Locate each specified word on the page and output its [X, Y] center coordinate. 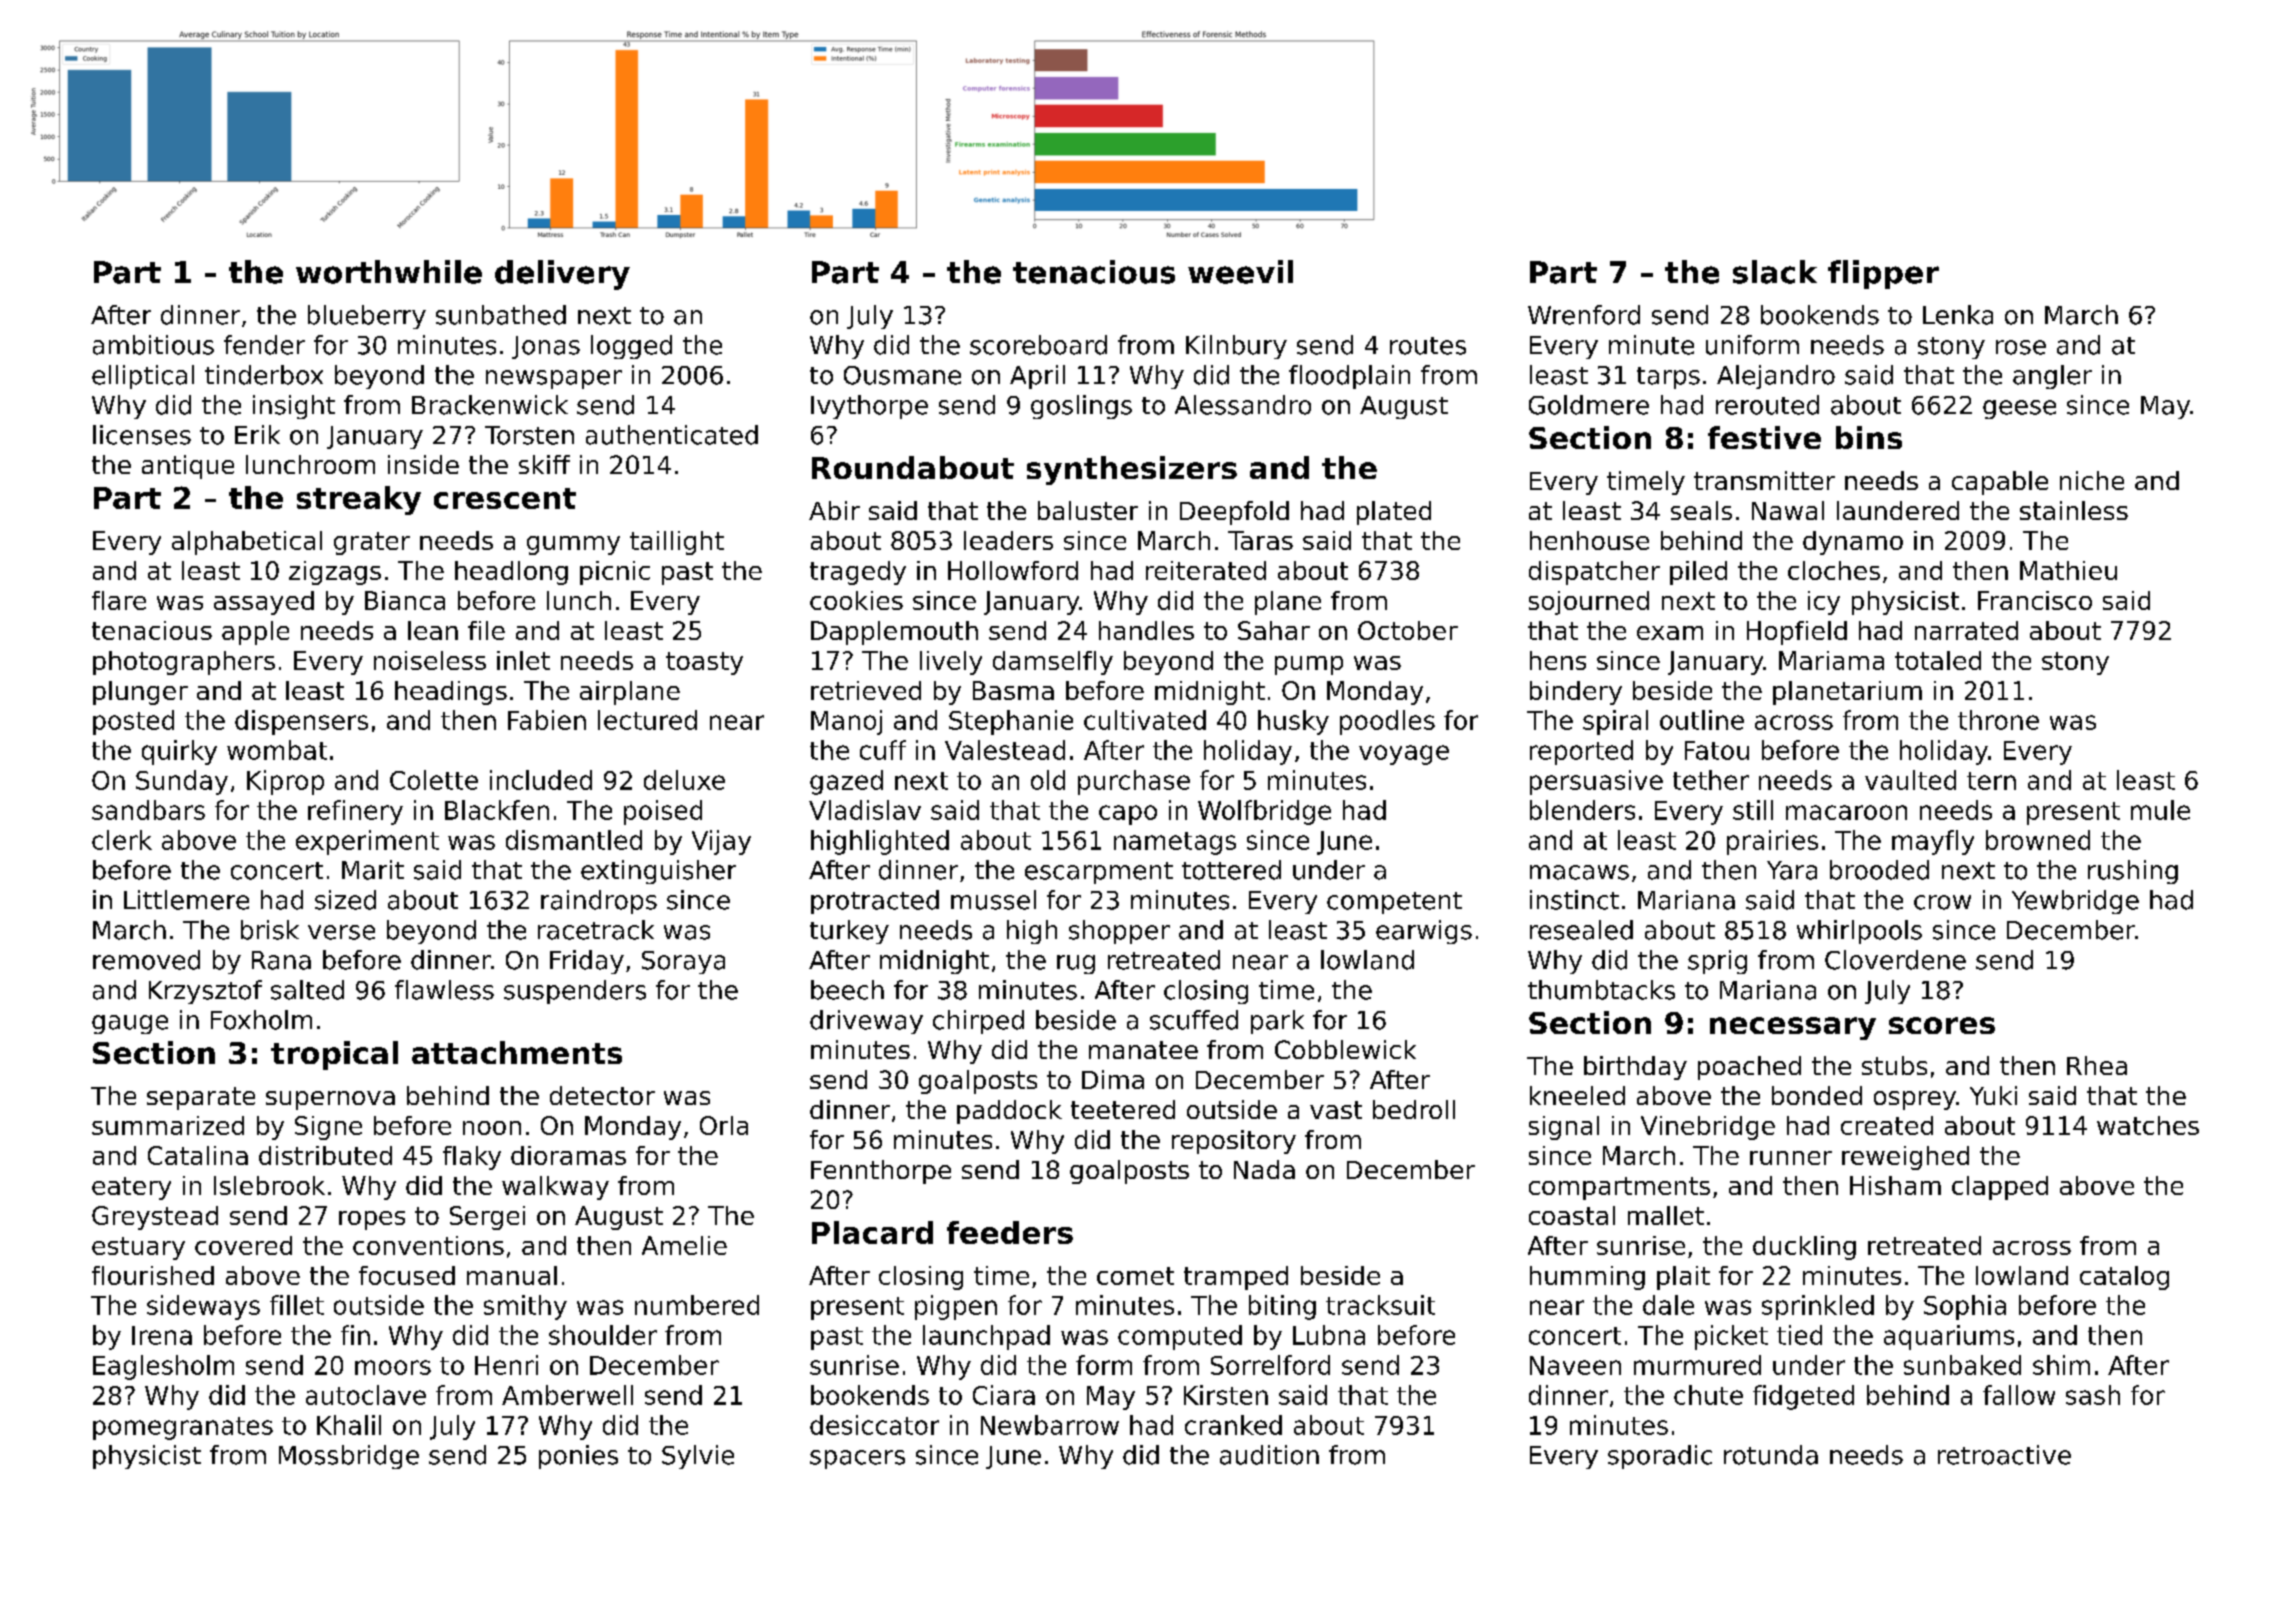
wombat [277, 750]
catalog [2124, 1278]
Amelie [684, 1245]
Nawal [1788, 510]
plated [1394, 513]
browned [2038, 840]
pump [1309, 665]
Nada [1264, 1169]
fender [264, 345]
